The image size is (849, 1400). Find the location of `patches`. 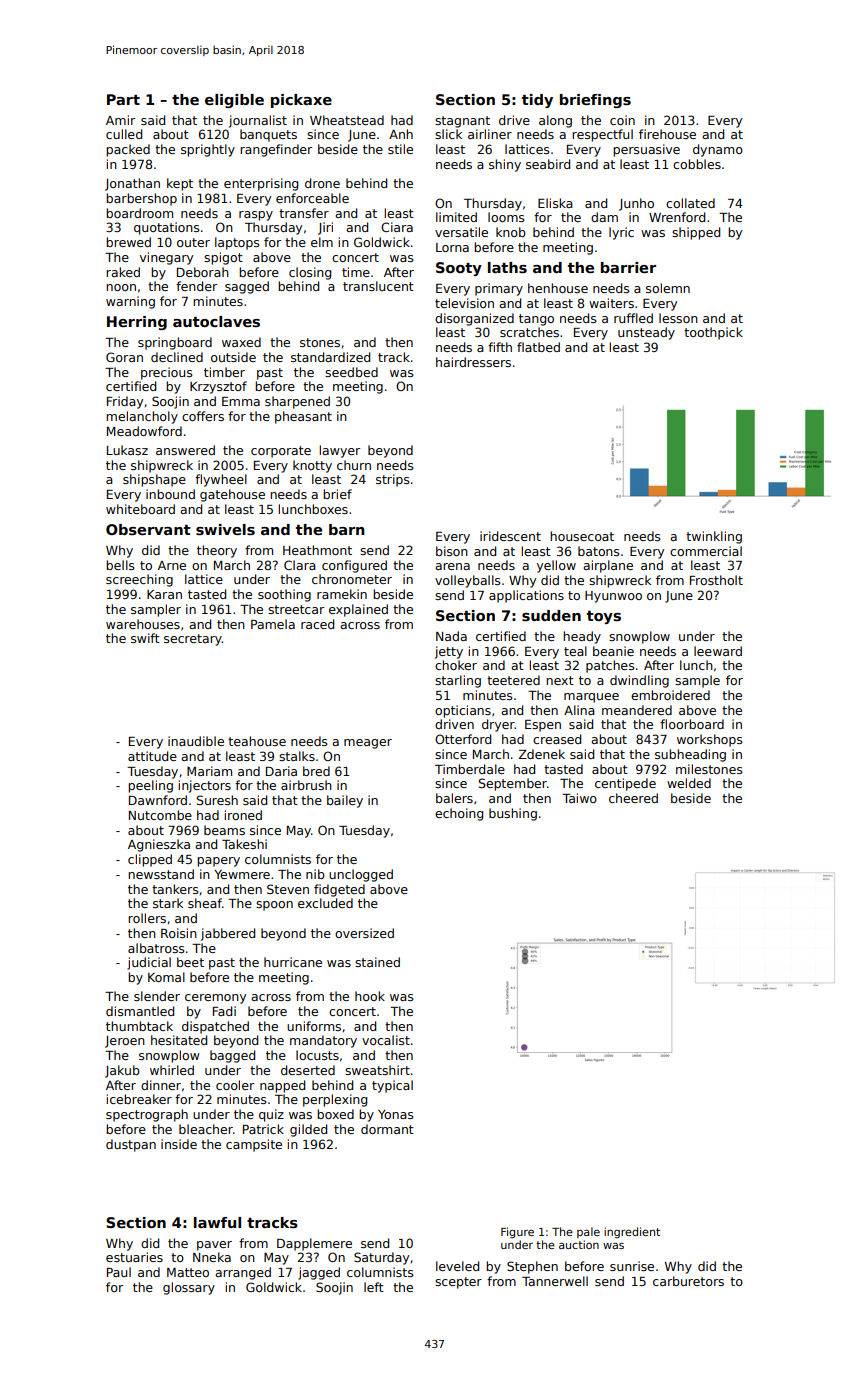

patches is located at coordinates (610, 666).
